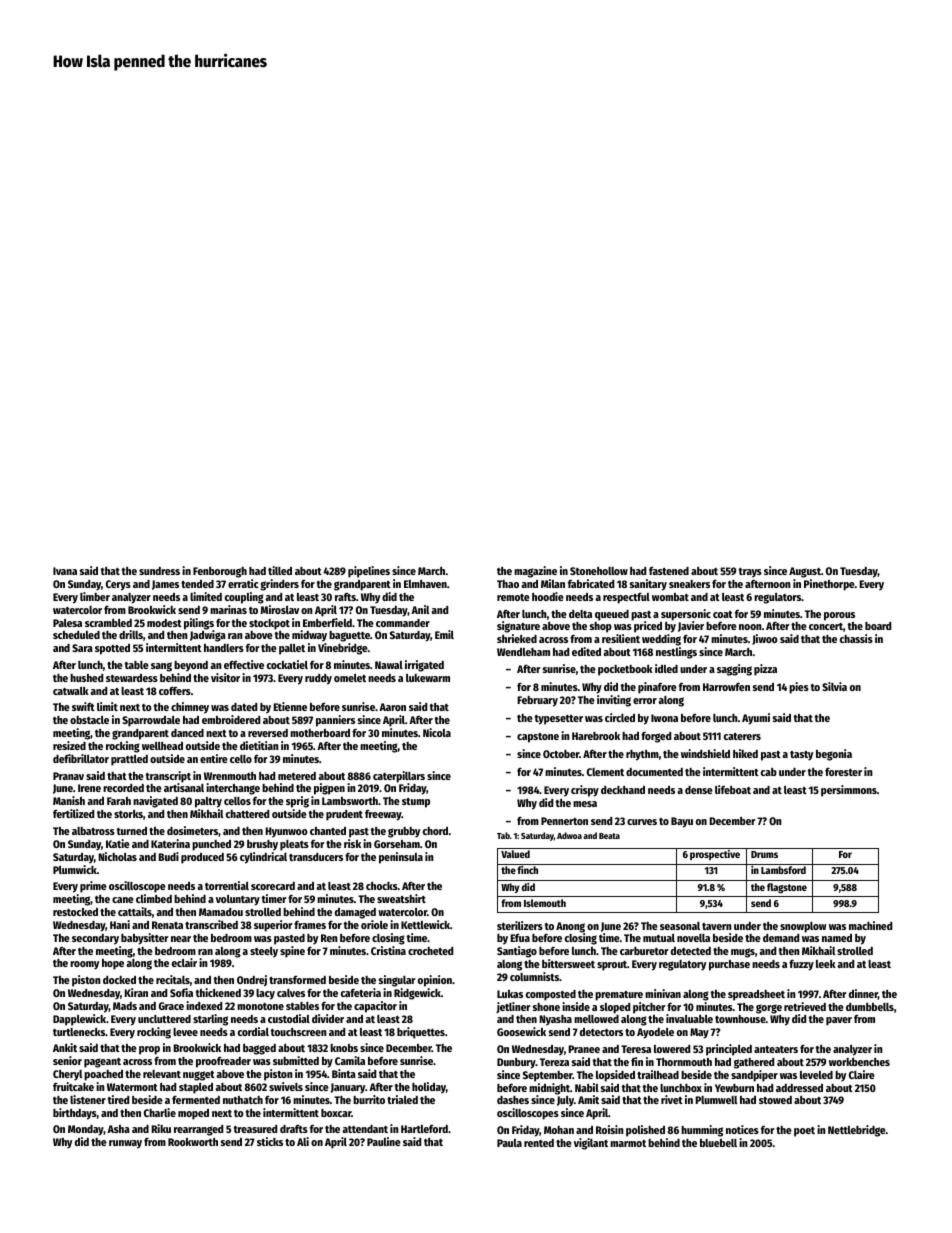 The image size is (952, 1233). What do you see at coordinates (425, 584) in the image?
I see `Elmhaven` at bounding box center [425, 584].
